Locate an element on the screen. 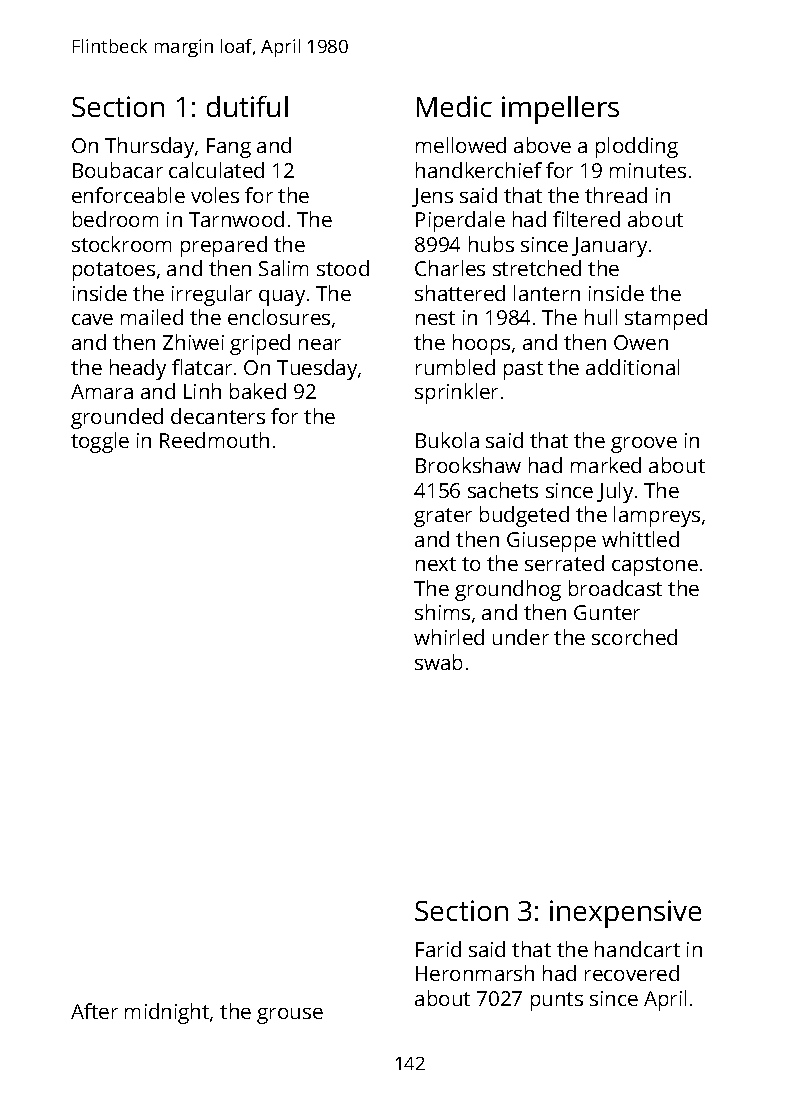  Farid is located at coordinates (438, 949).
